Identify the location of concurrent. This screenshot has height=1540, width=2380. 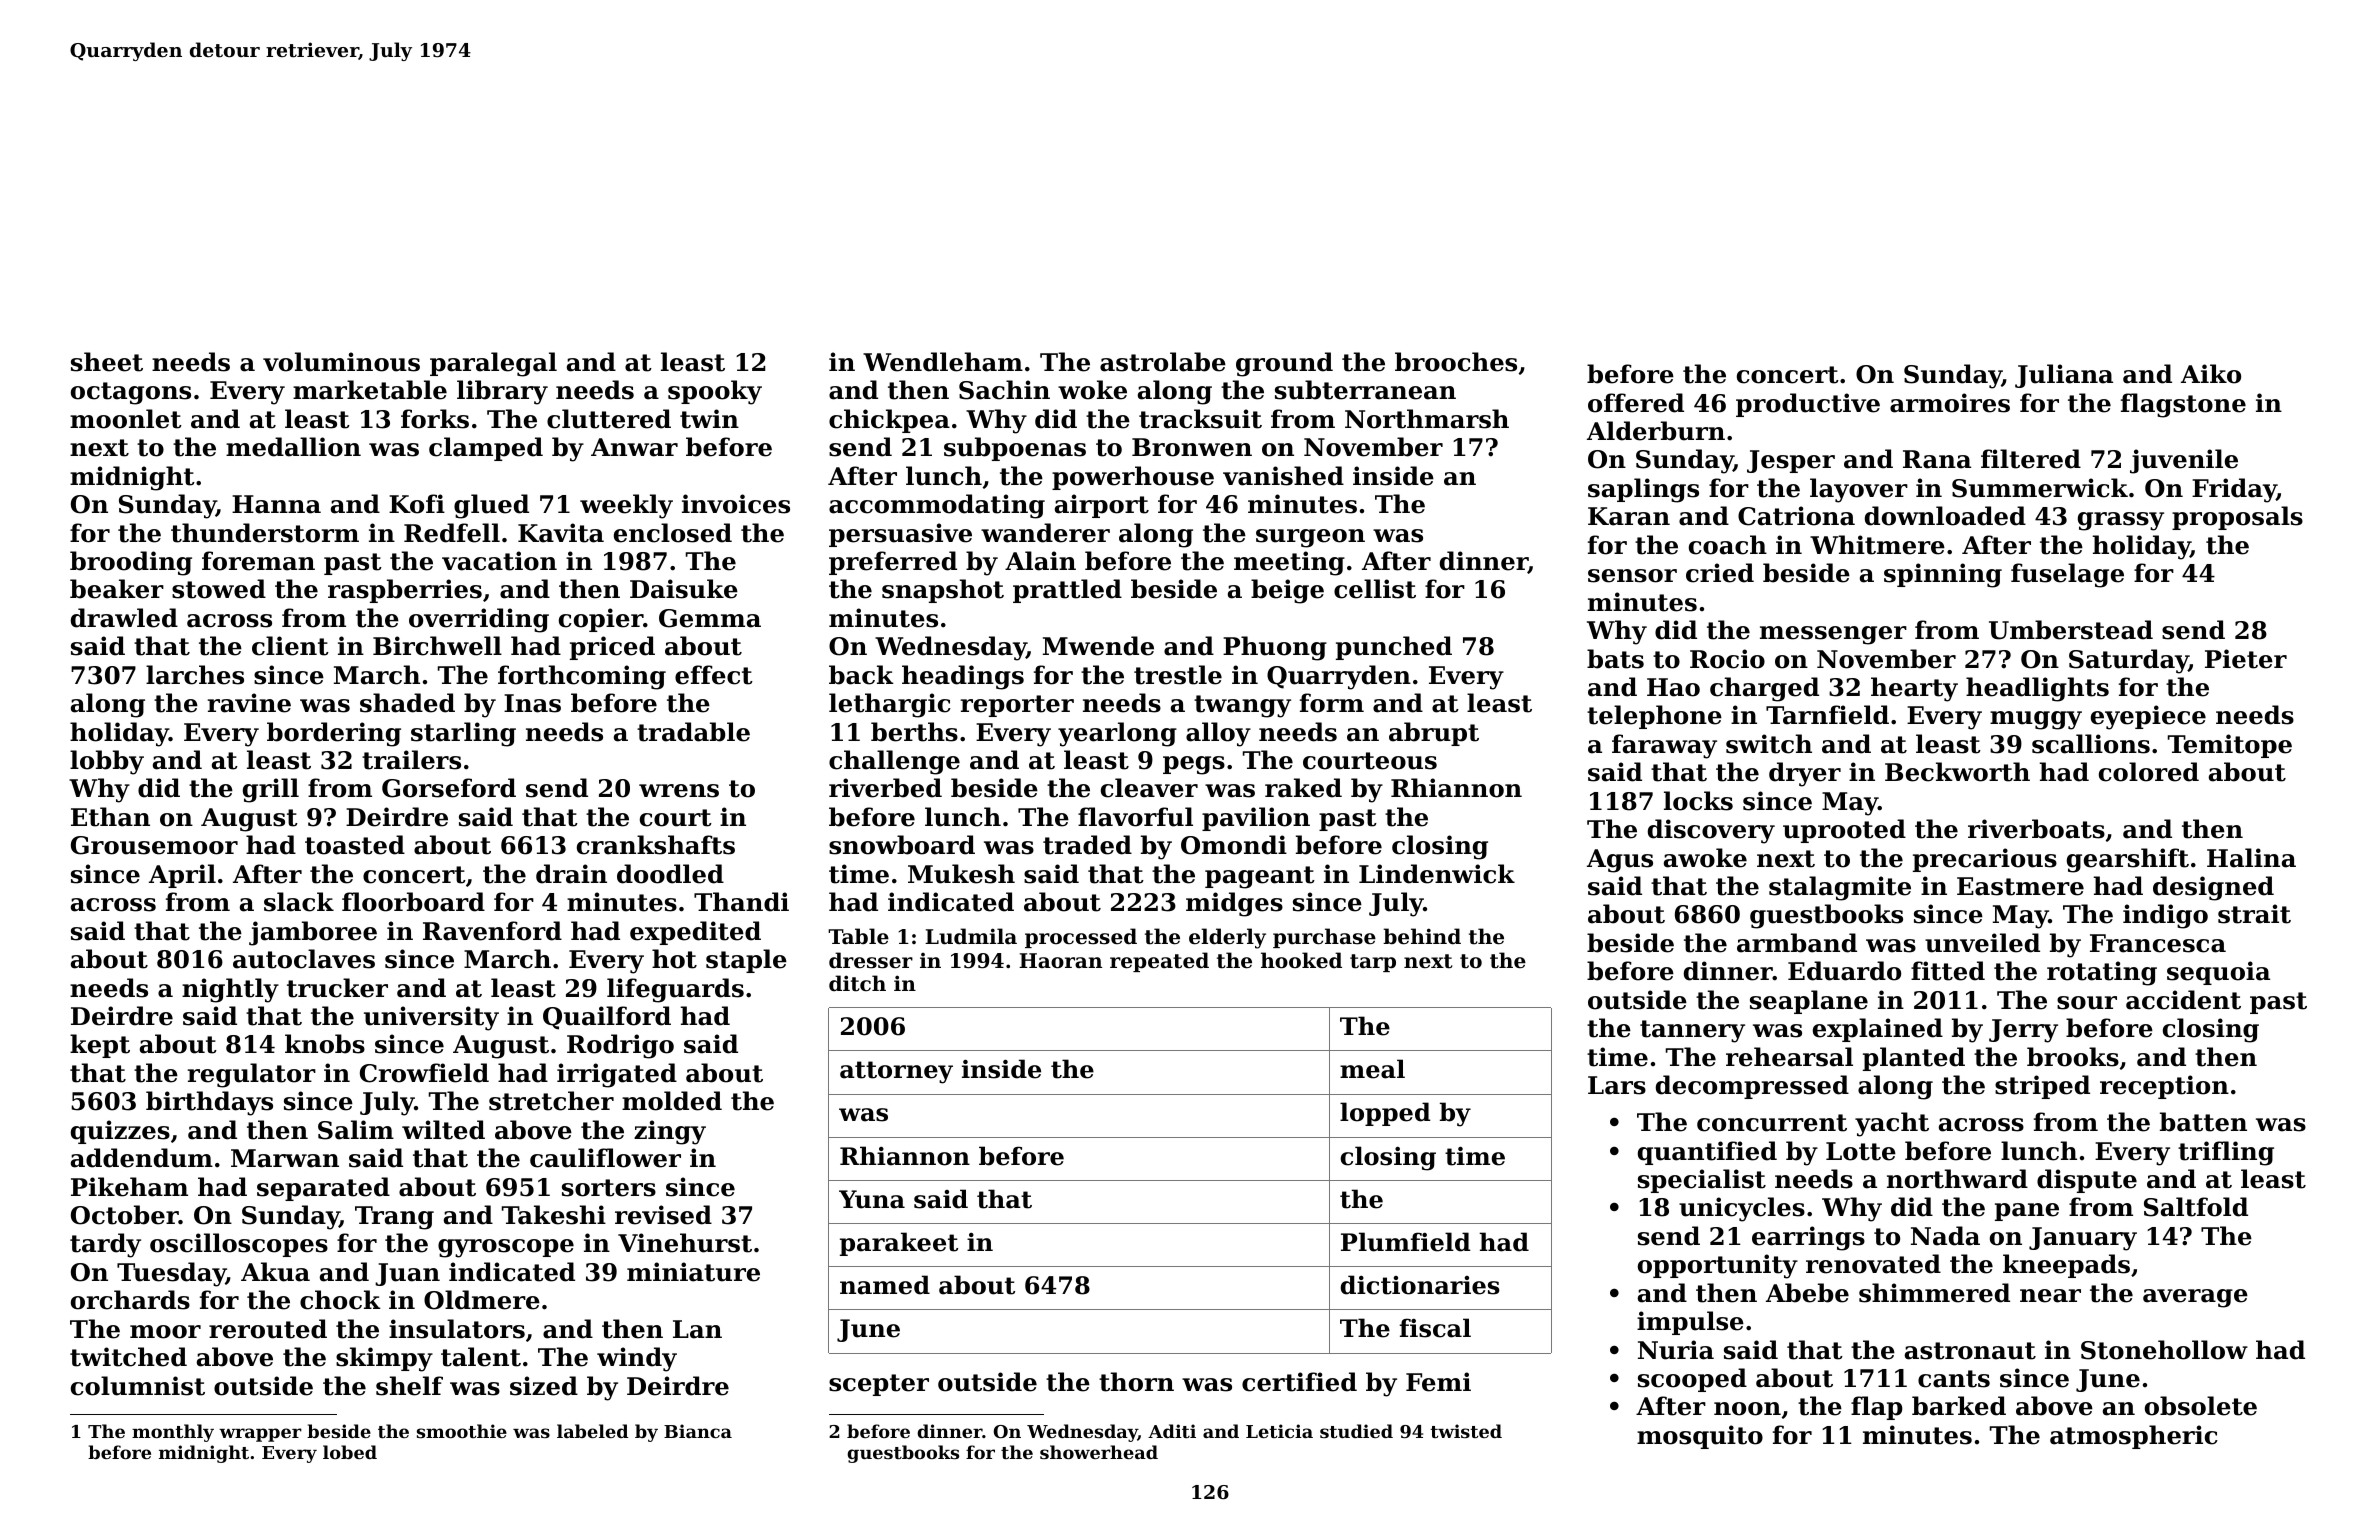
(1772, 1123).
